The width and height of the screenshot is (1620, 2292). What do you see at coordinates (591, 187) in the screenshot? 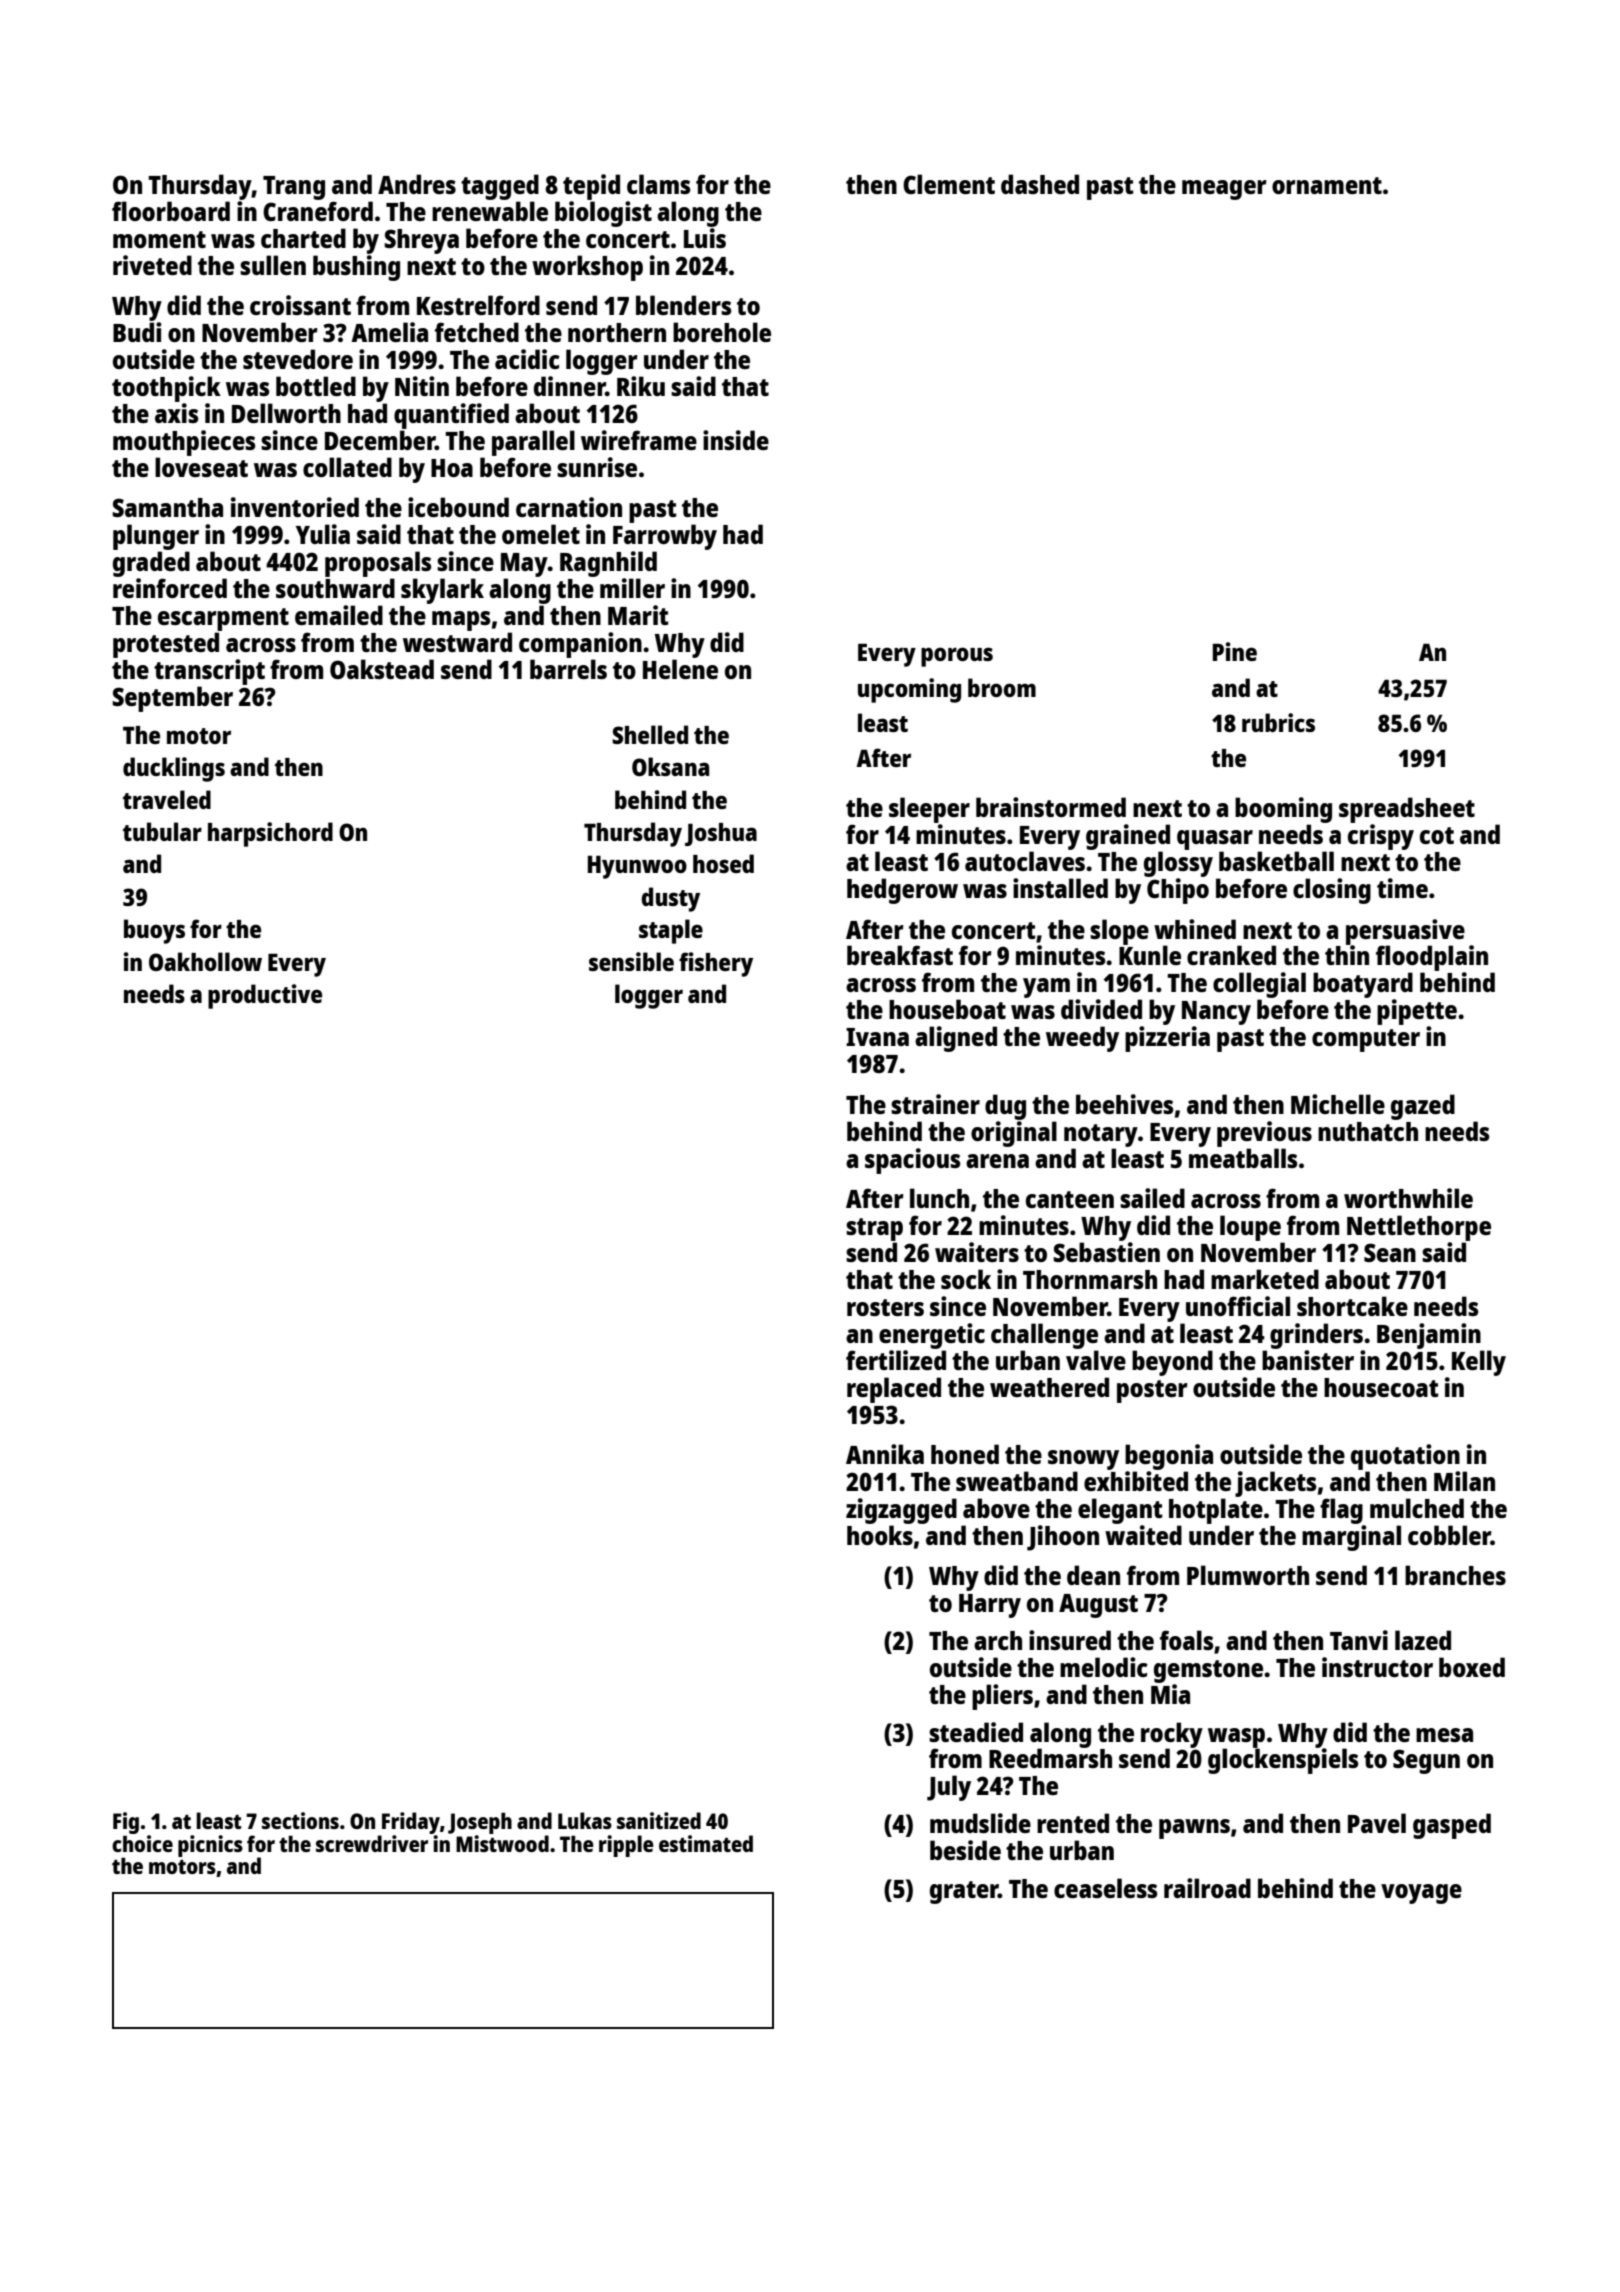
I see `tepid` at bounding box center [591, 187].
